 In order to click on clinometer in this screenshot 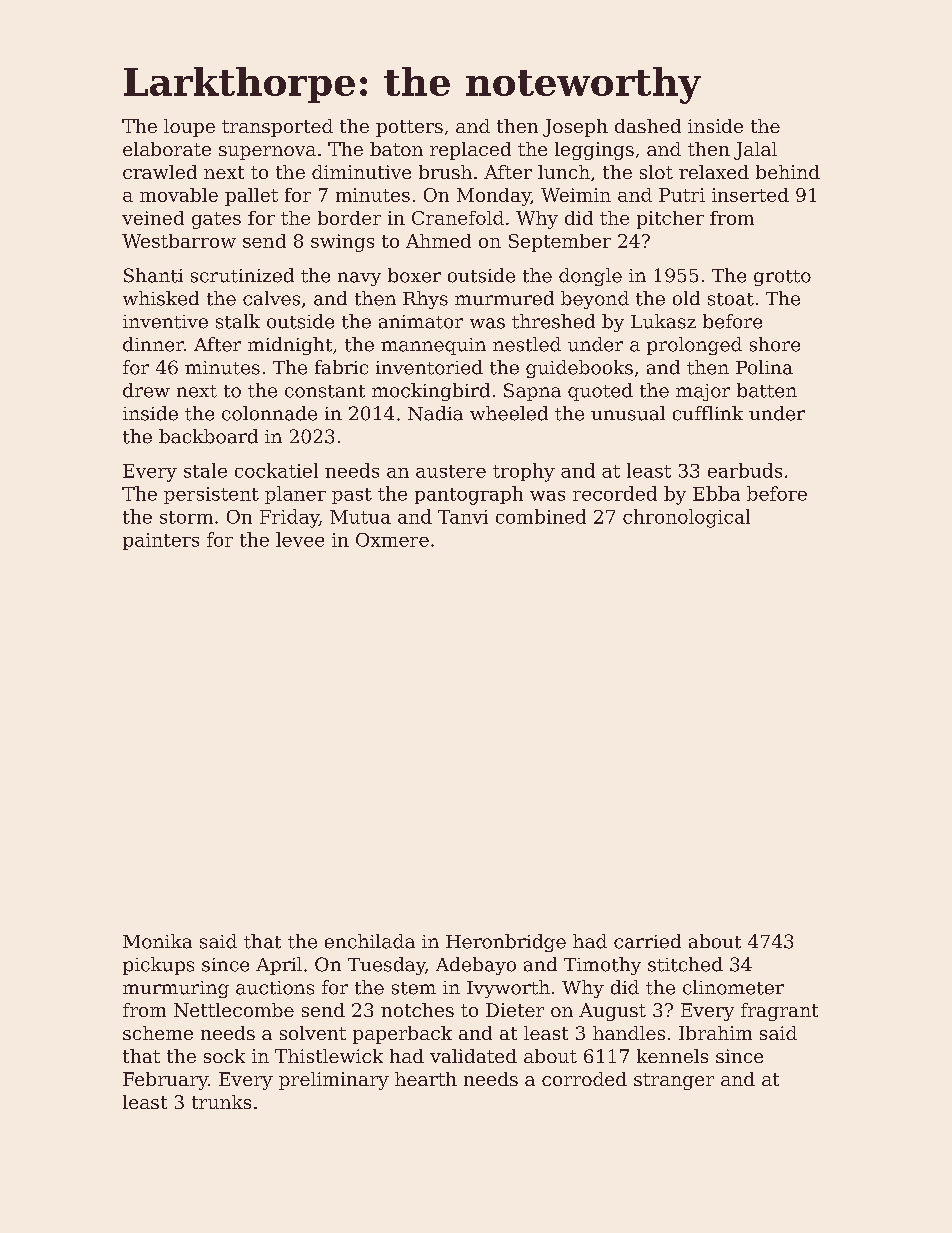, I will do `click(733, 987)`.
